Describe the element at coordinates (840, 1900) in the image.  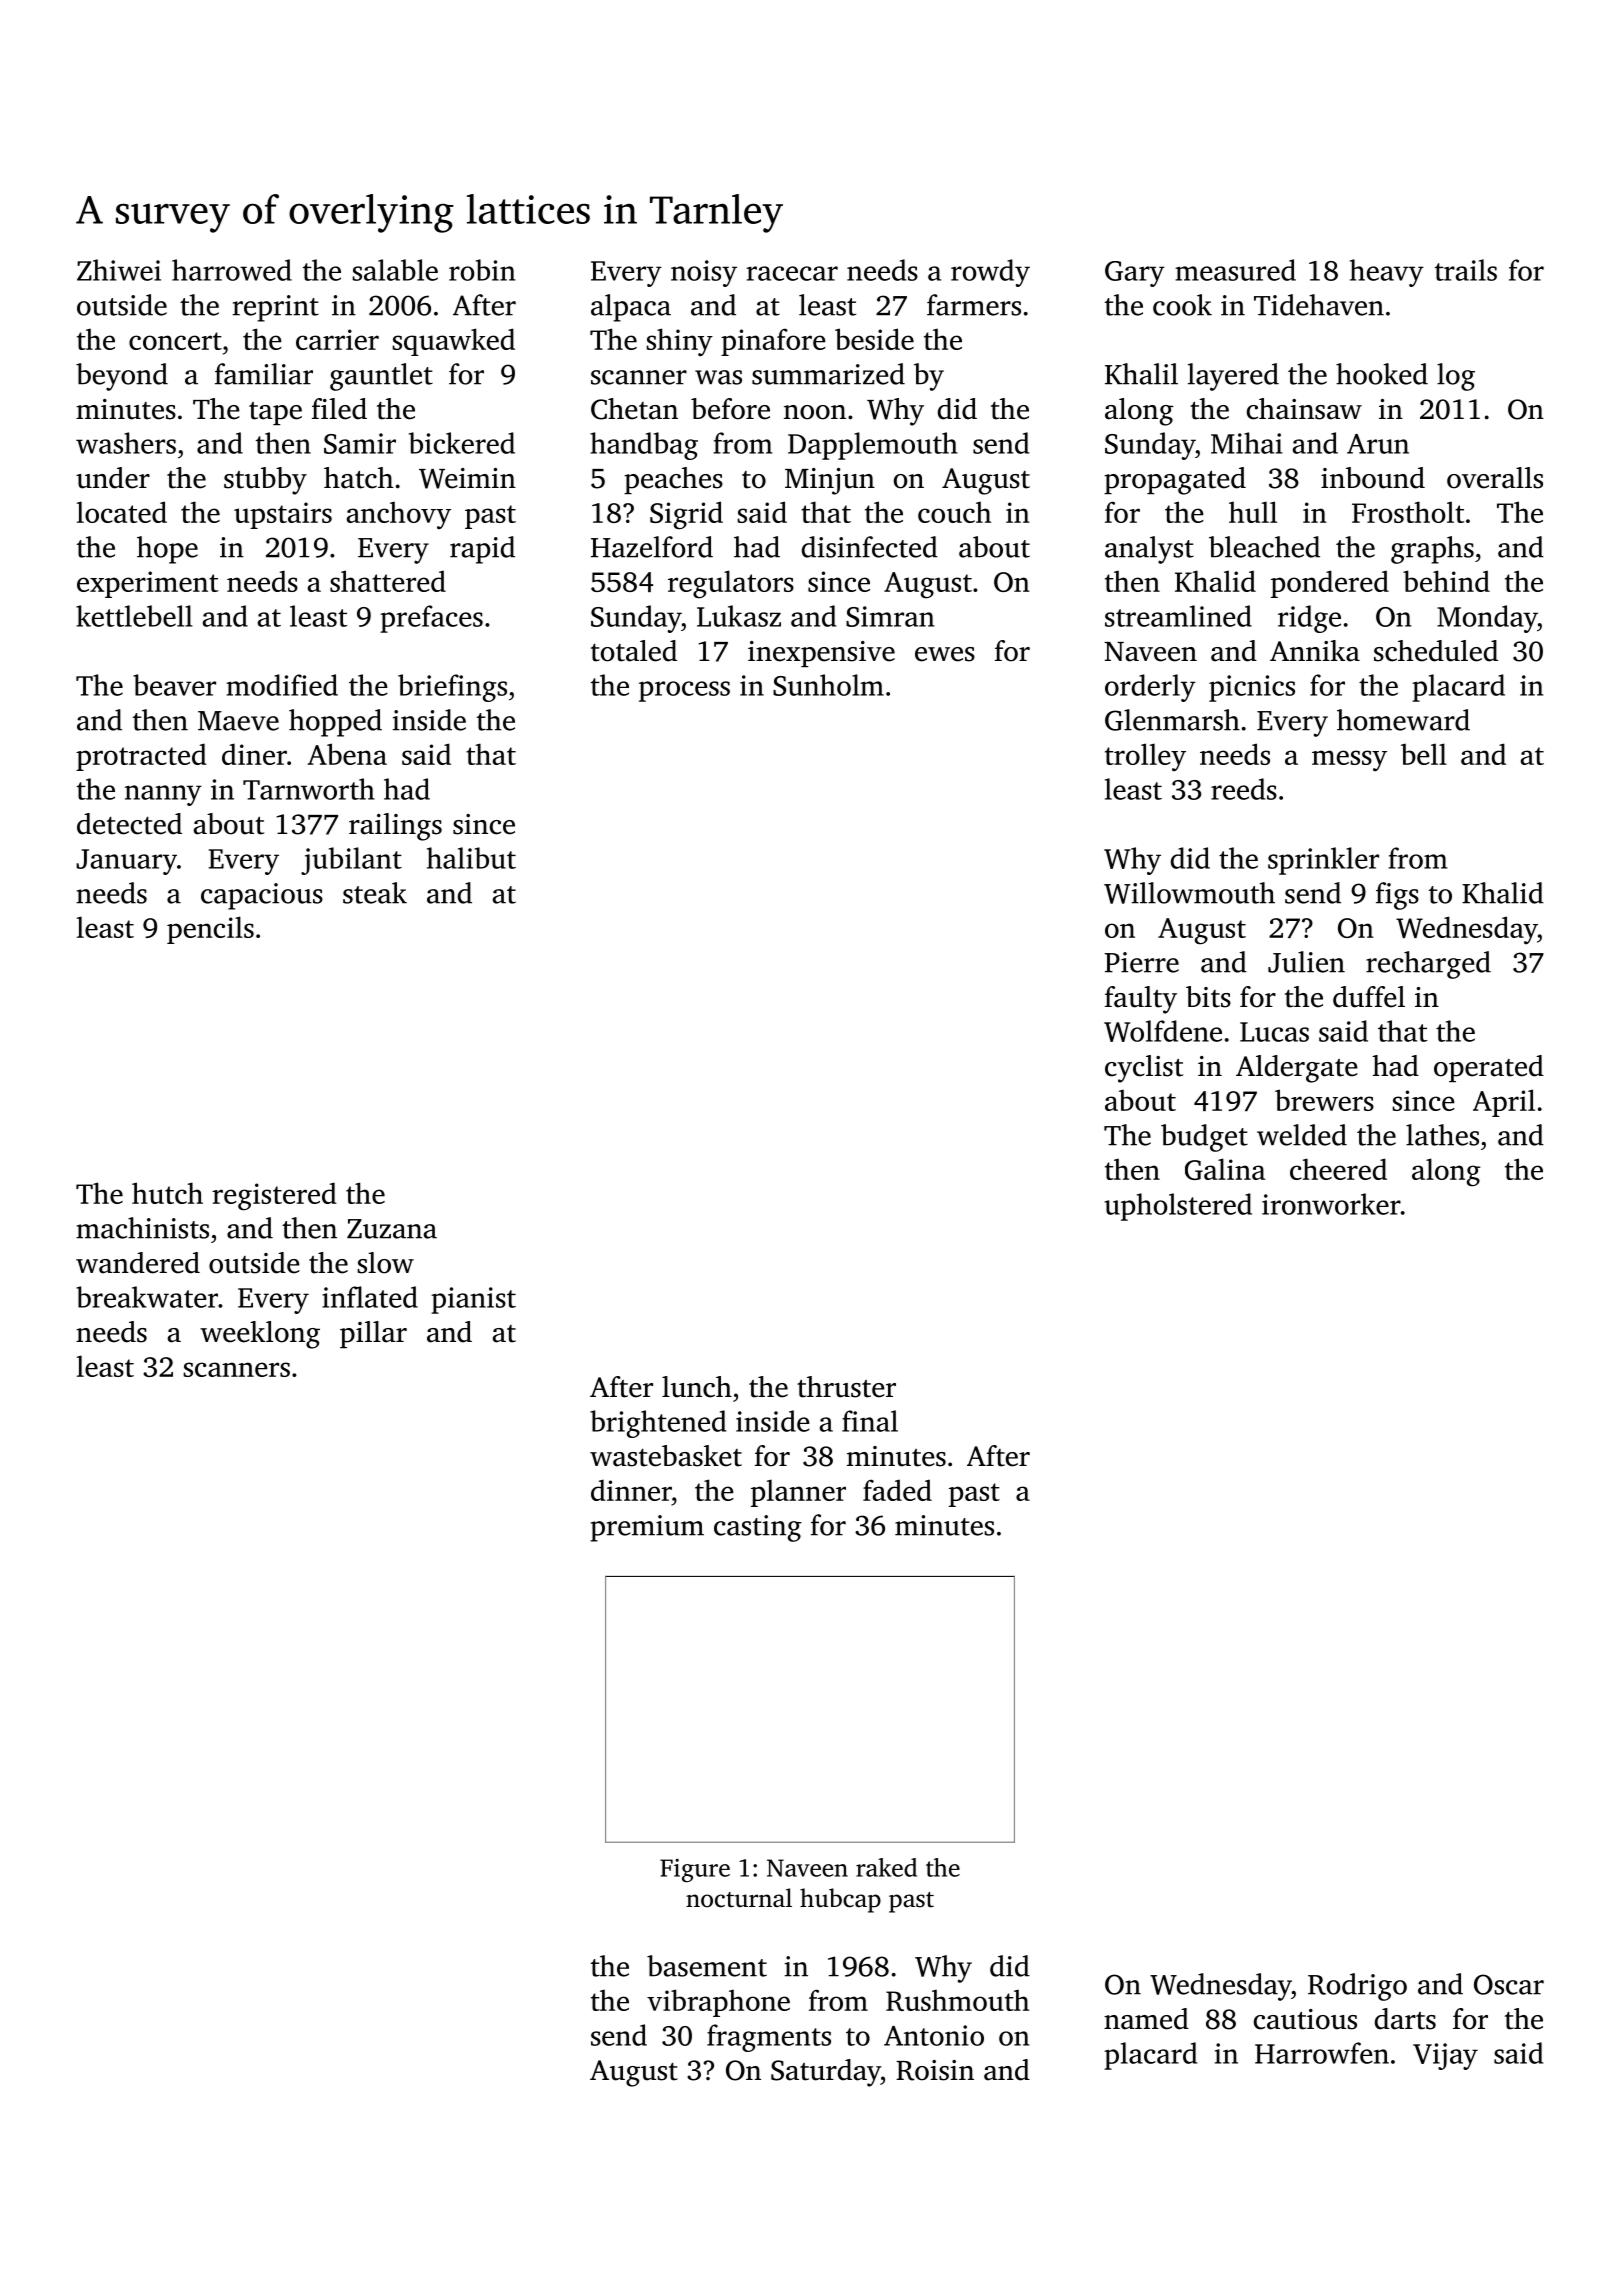
I see `hubcap` at that location.
